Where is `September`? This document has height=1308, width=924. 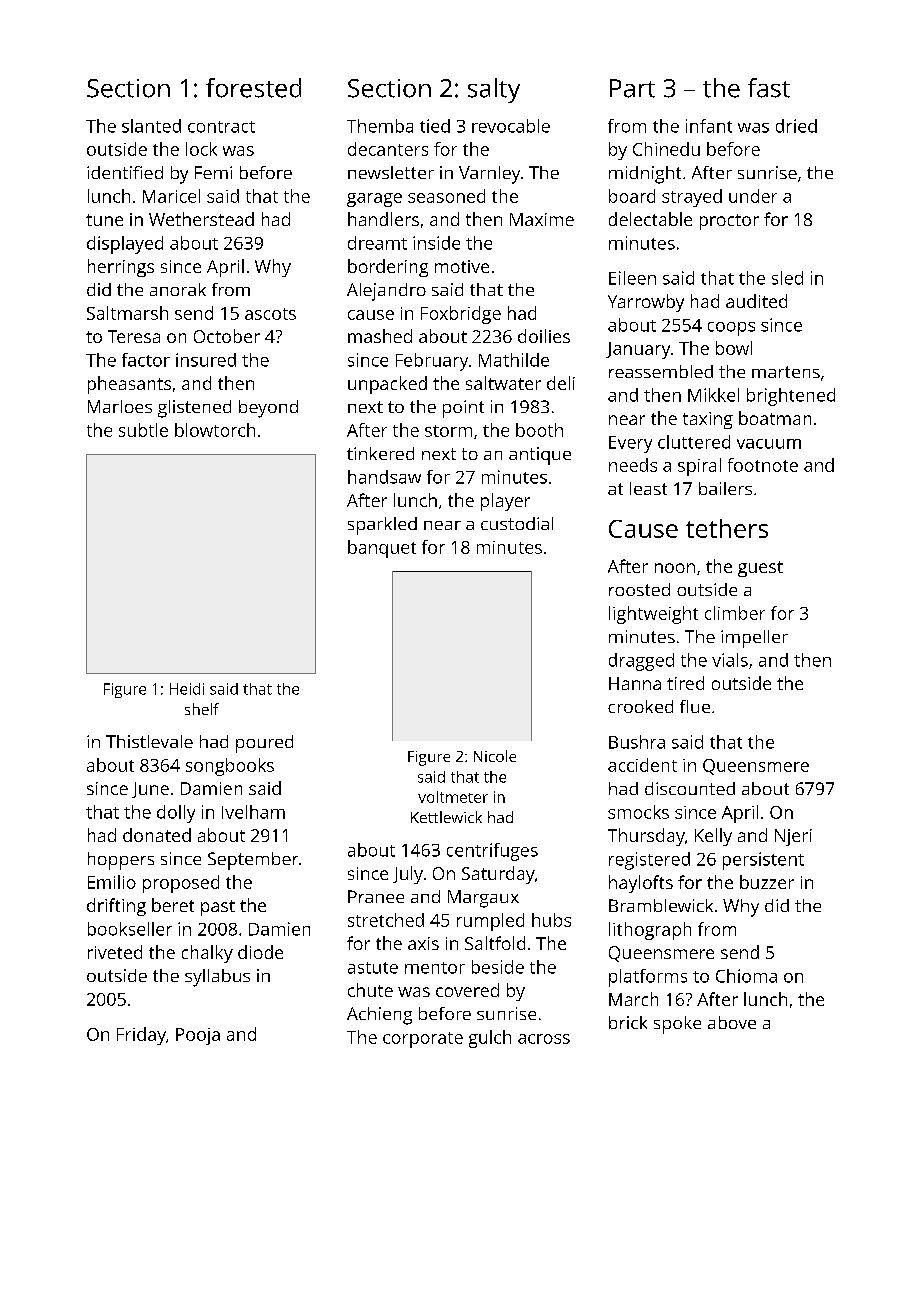
September is located at coordinates (253, 861).
